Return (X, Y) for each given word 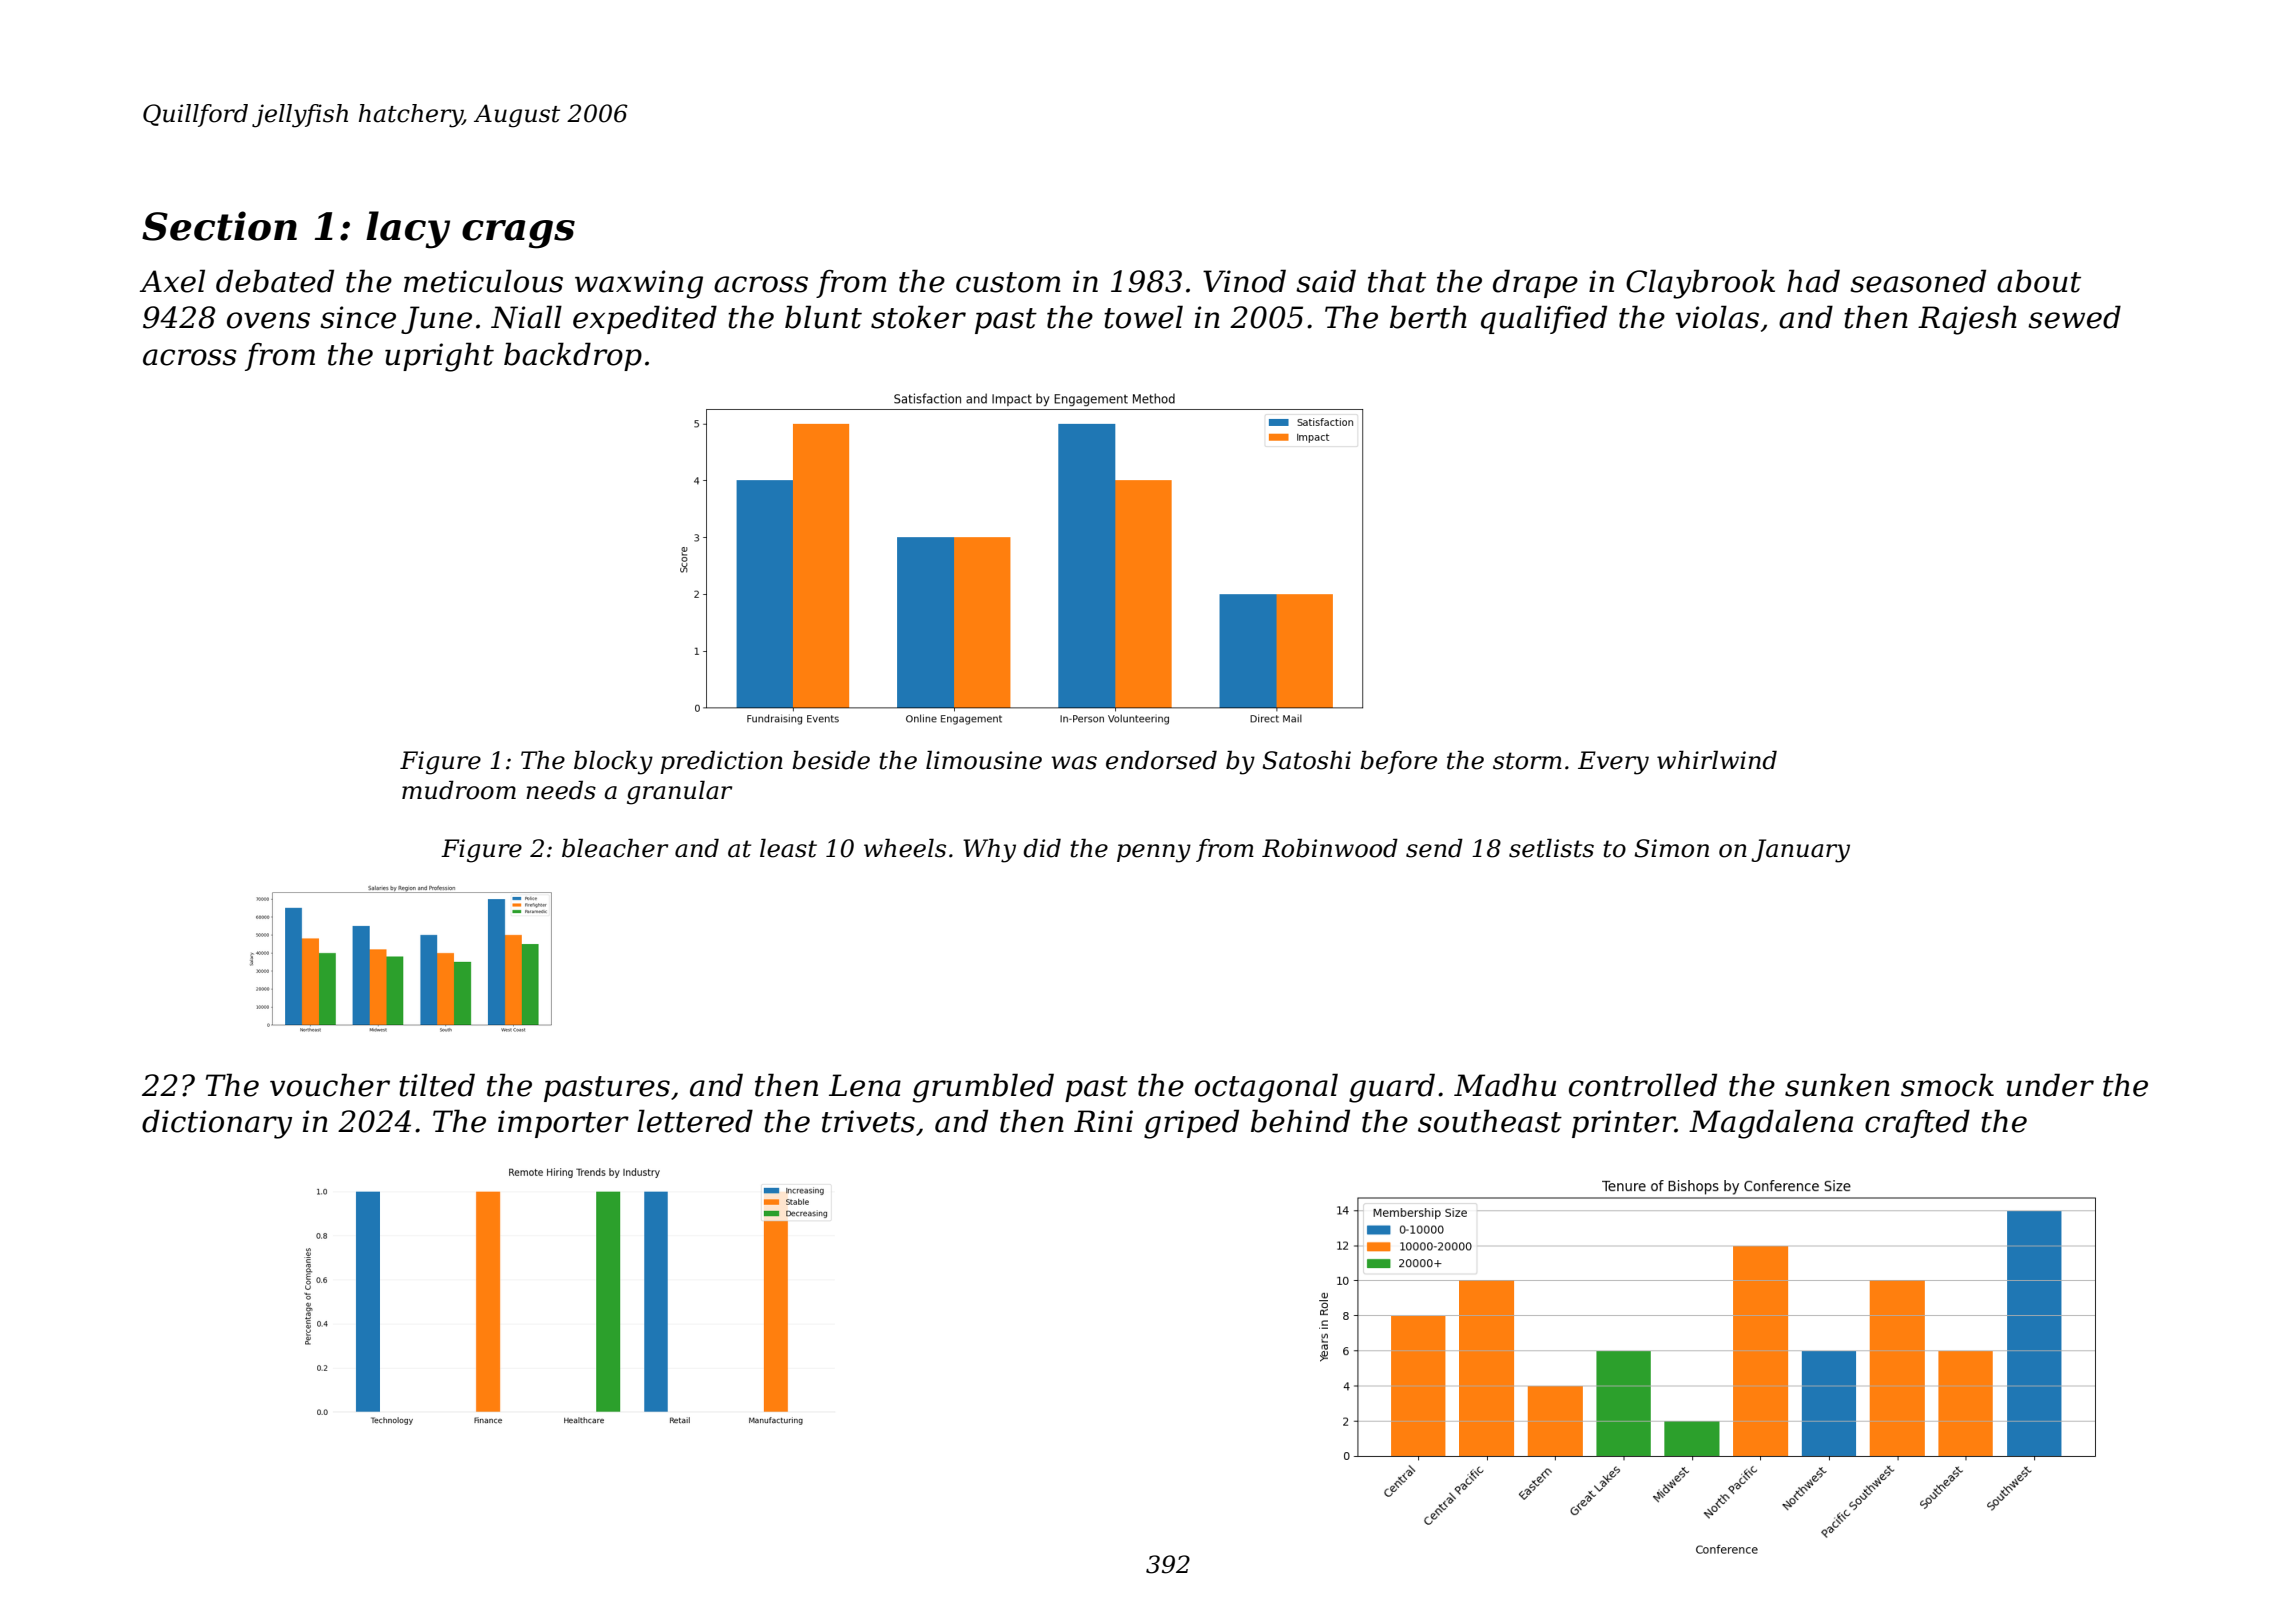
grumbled (983, 1088)
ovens (268, 320)
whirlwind (1717, 760)
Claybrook (1700, 284)
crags (518, 234)
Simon (1671, 848)
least (788, 848)
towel (1143, 317)
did (1042, 848)
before (1398, 762)
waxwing (639, 284)
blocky (613, 762)
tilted (437, 1085)
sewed (2074, 317)
